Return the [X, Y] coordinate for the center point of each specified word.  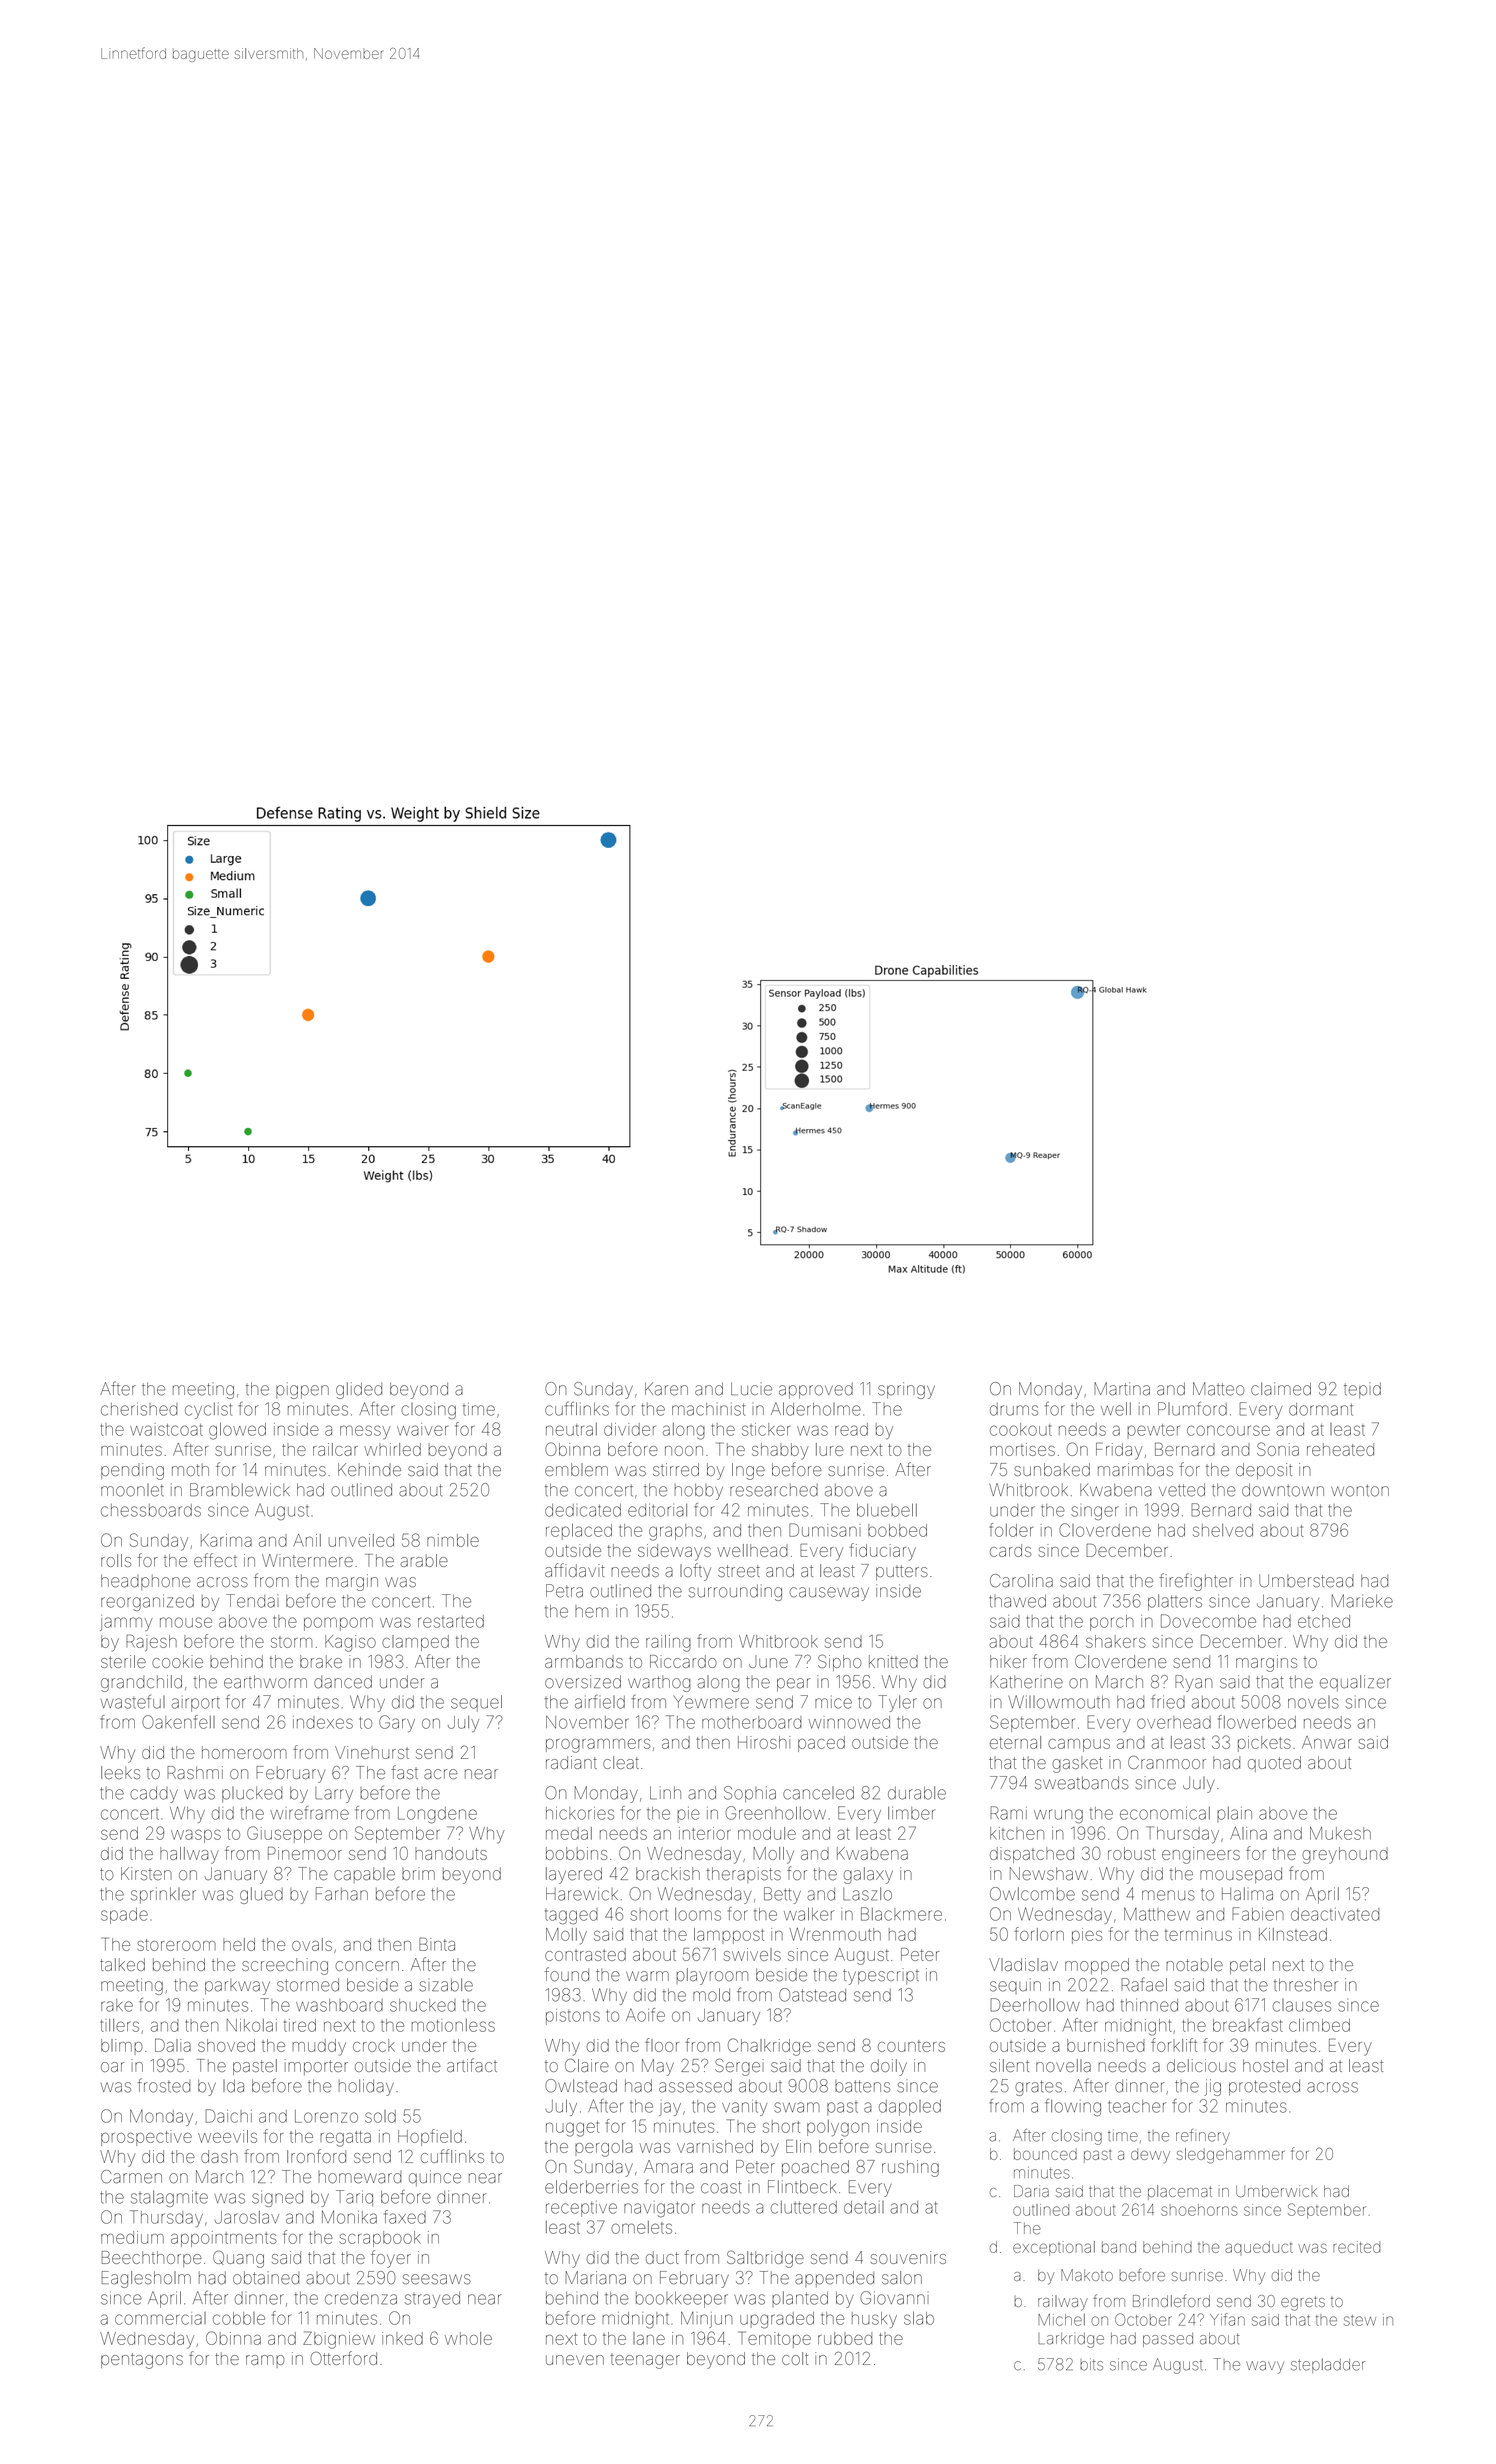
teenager [645, 2361]
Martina [1122, 1389]
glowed [237, 1431]
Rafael [1144, 1984]
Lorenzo [326, 2116]
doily [889, 2067]
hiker [1008, 1661]
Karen [666, 1389]
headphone [146, 1582]
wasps [196, 1836]
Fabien [1258, 1914]
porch [1111, 1623]
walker [809, 1914]
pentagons [142, 2361]
